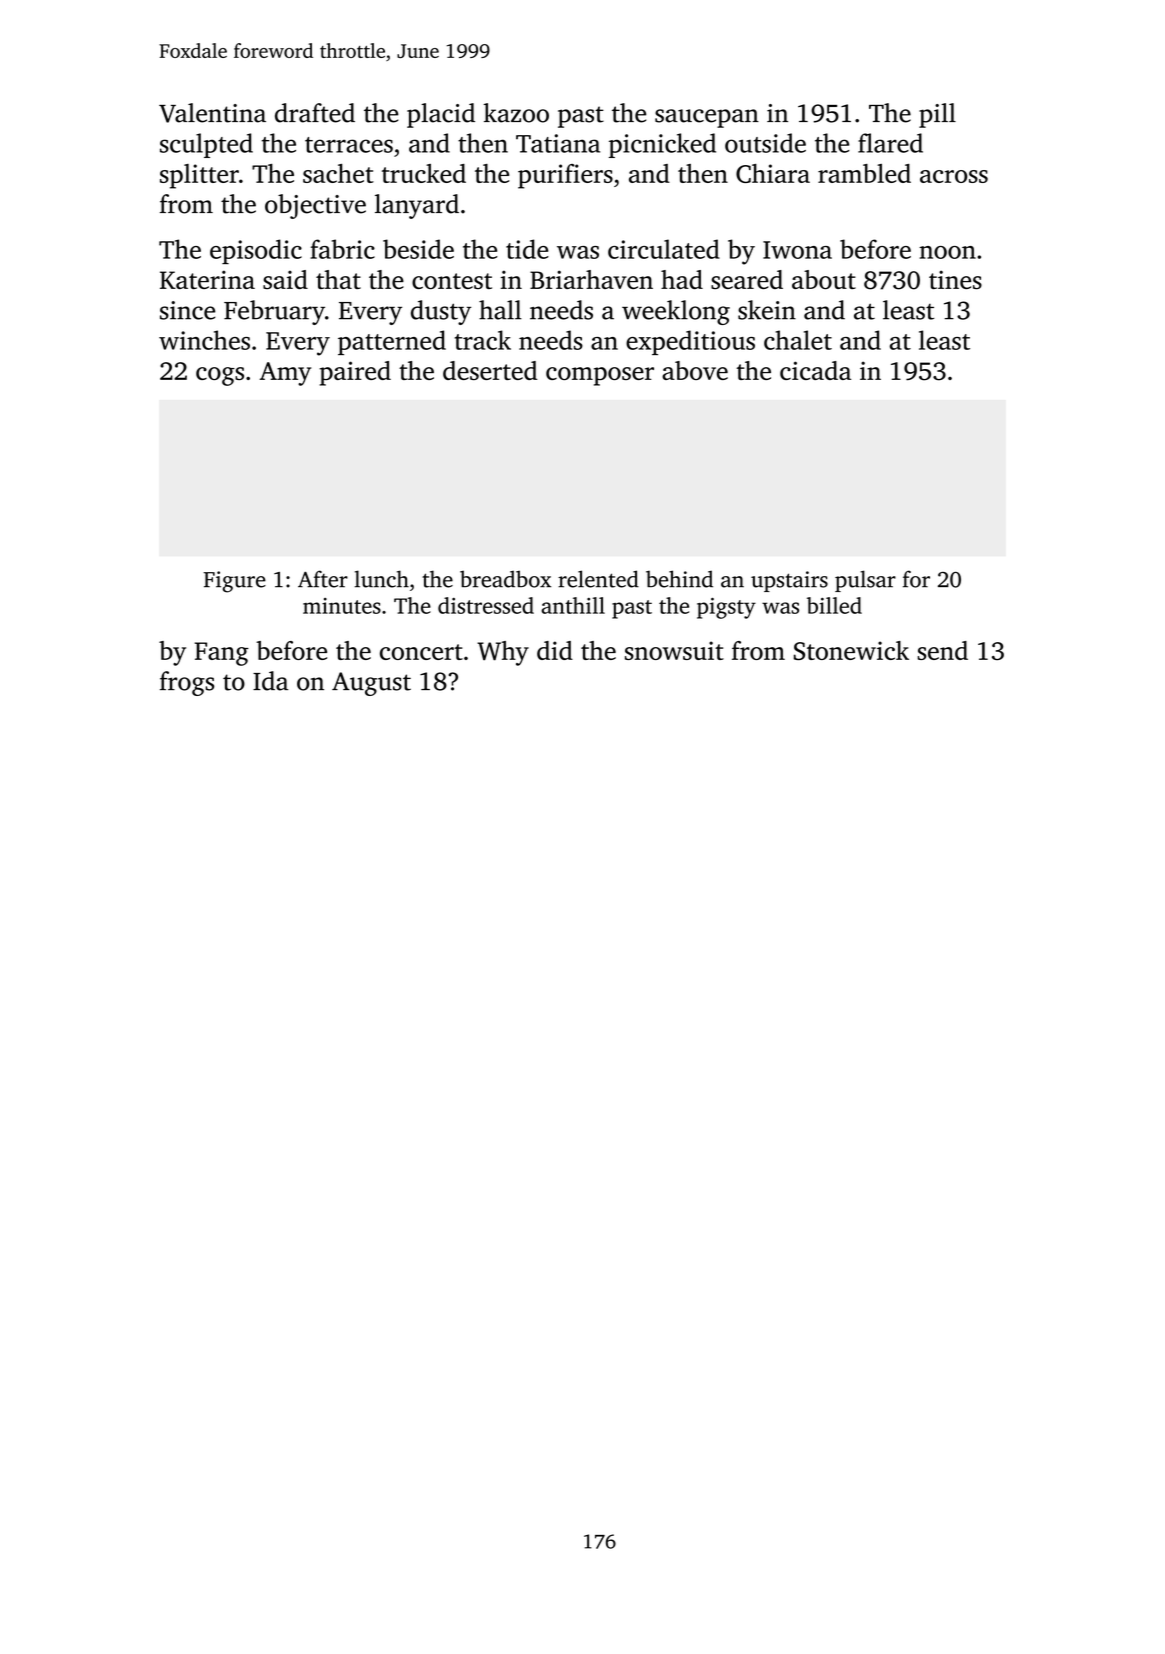 The height and width of the screenshot is (1654, 1165). What do you see at coordinates (600, 376) in the screenshot?
I see `composer` at bounding box center [600, 376].
